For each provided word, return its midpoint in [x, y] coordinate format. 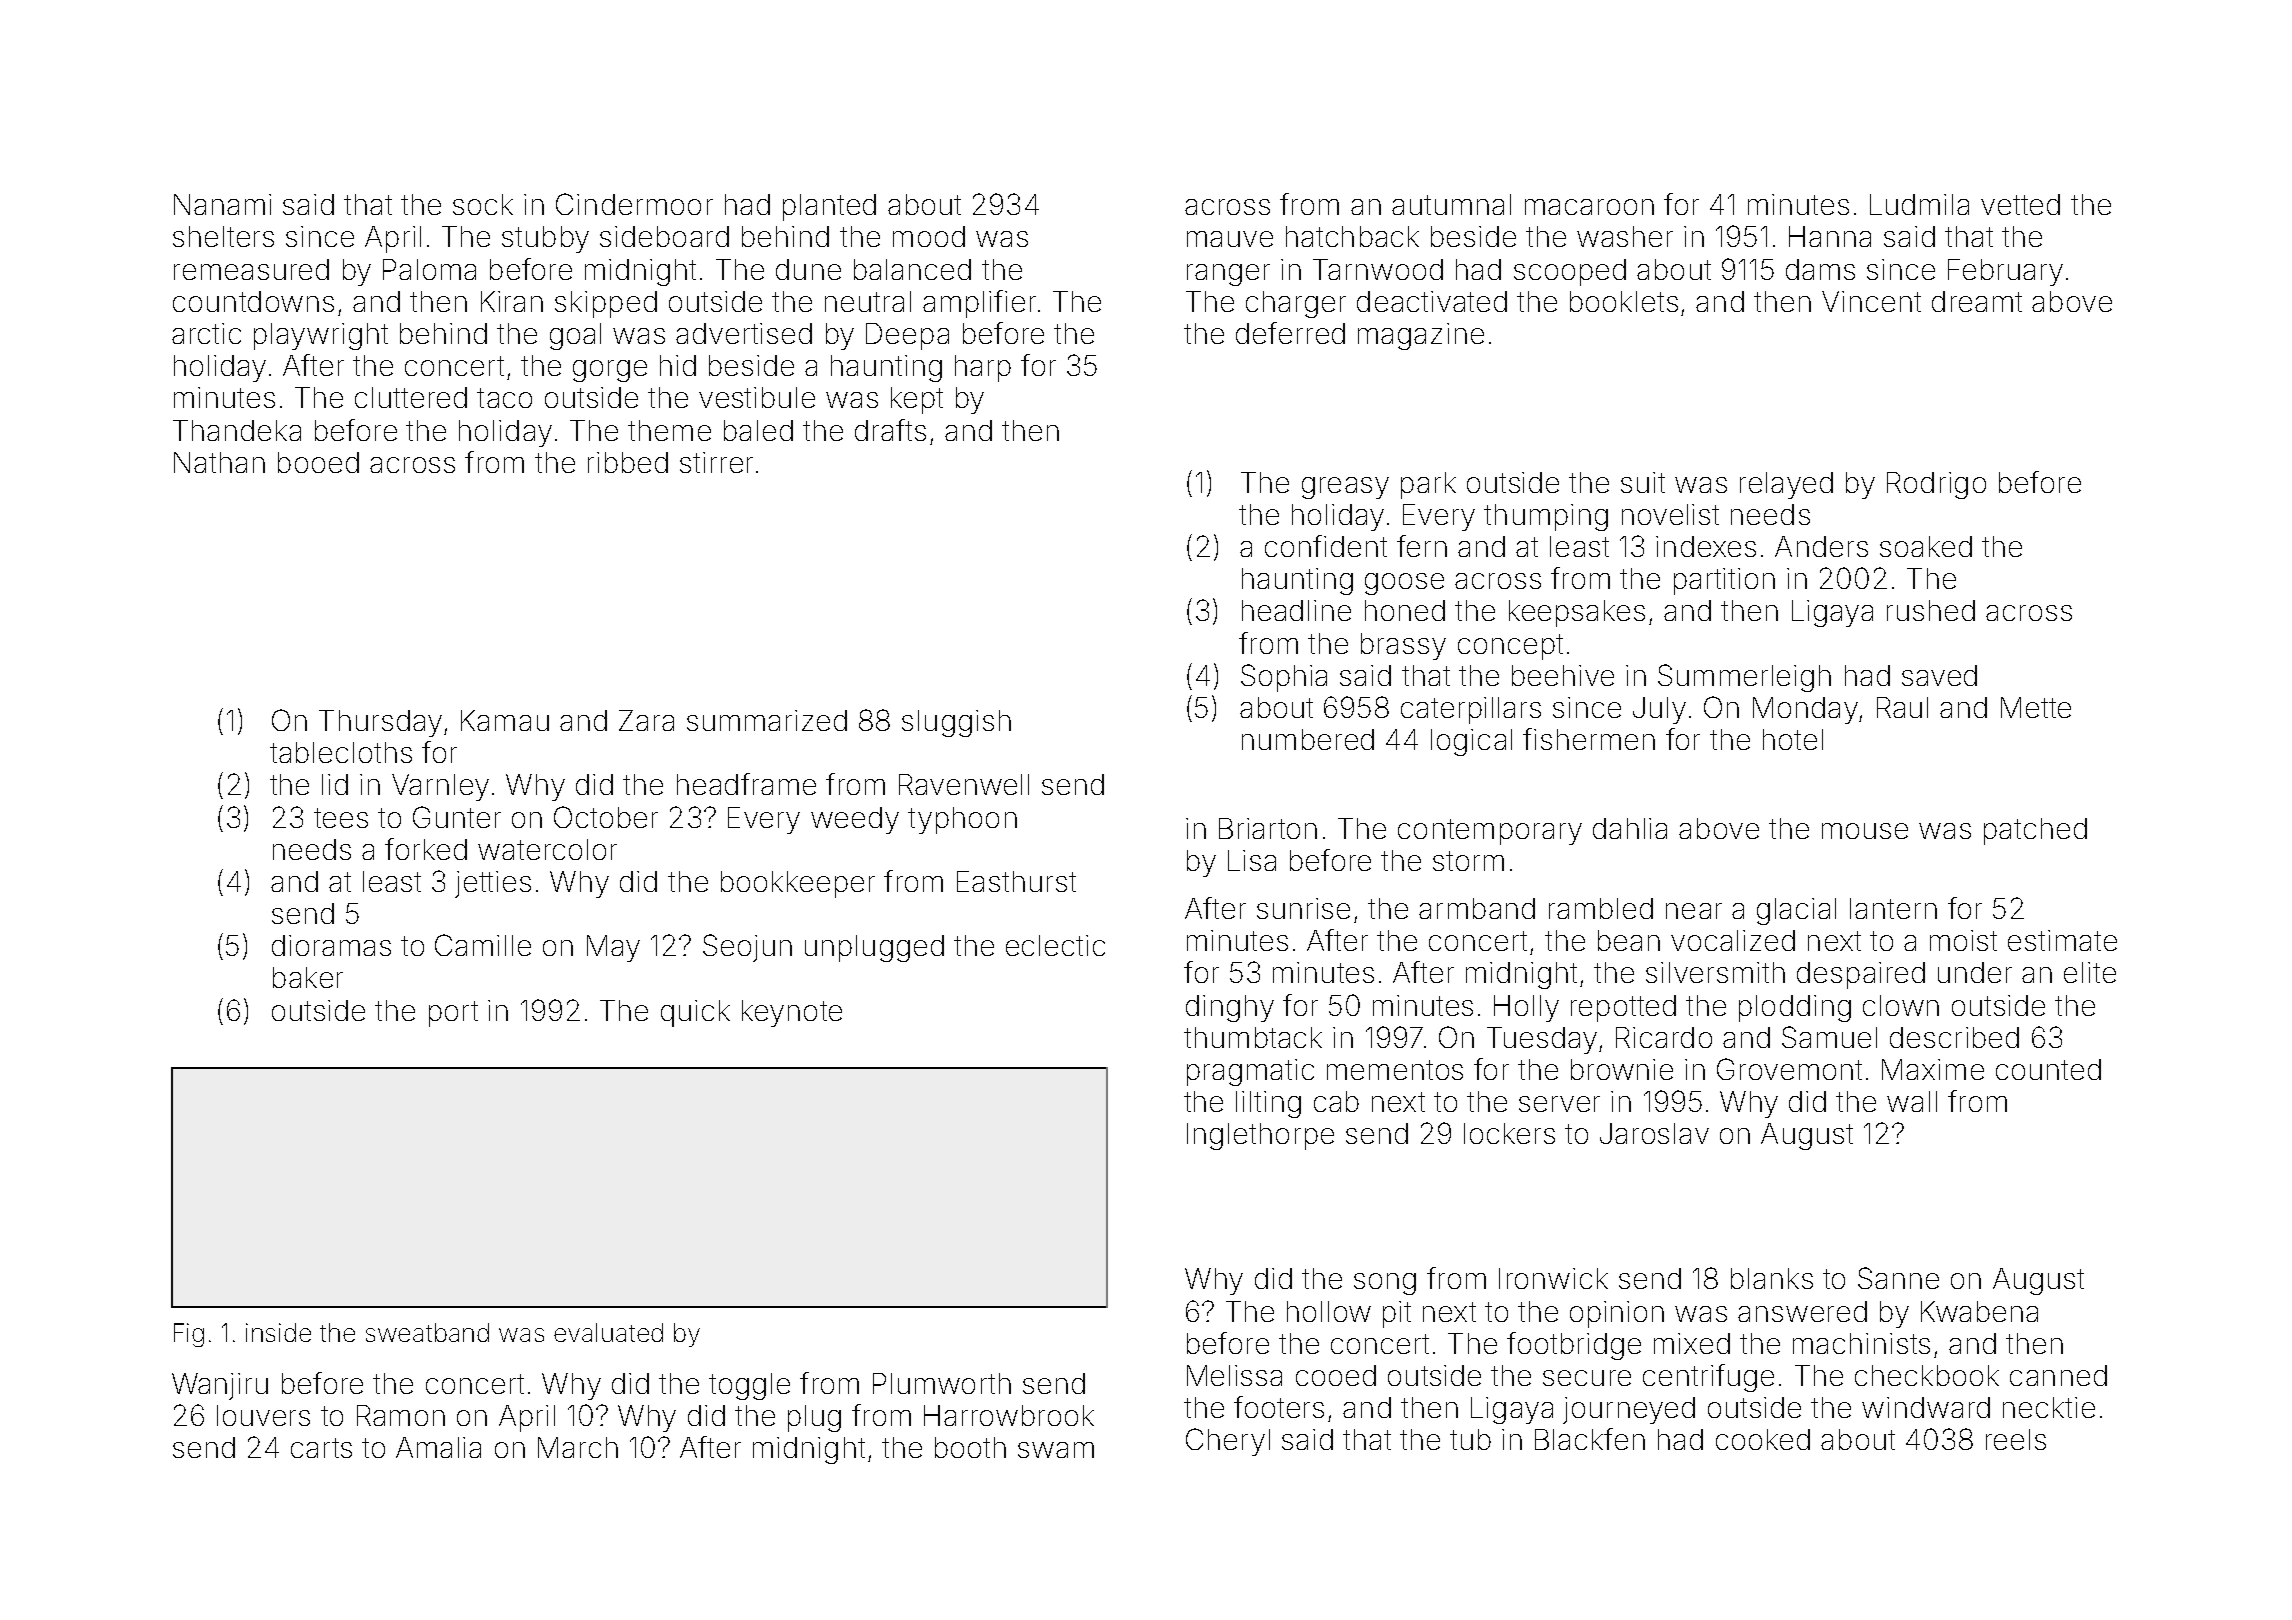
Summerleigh [1744, 678]
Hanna [1830, 236]
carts [321, 1448]
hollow [1329, 1311]
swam [1056, 1450]
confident [1326, 546]
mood [929, 236]
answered [1802, 1311]
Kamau [505, 720]
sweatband [427, 1332]
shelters [223, 236]
